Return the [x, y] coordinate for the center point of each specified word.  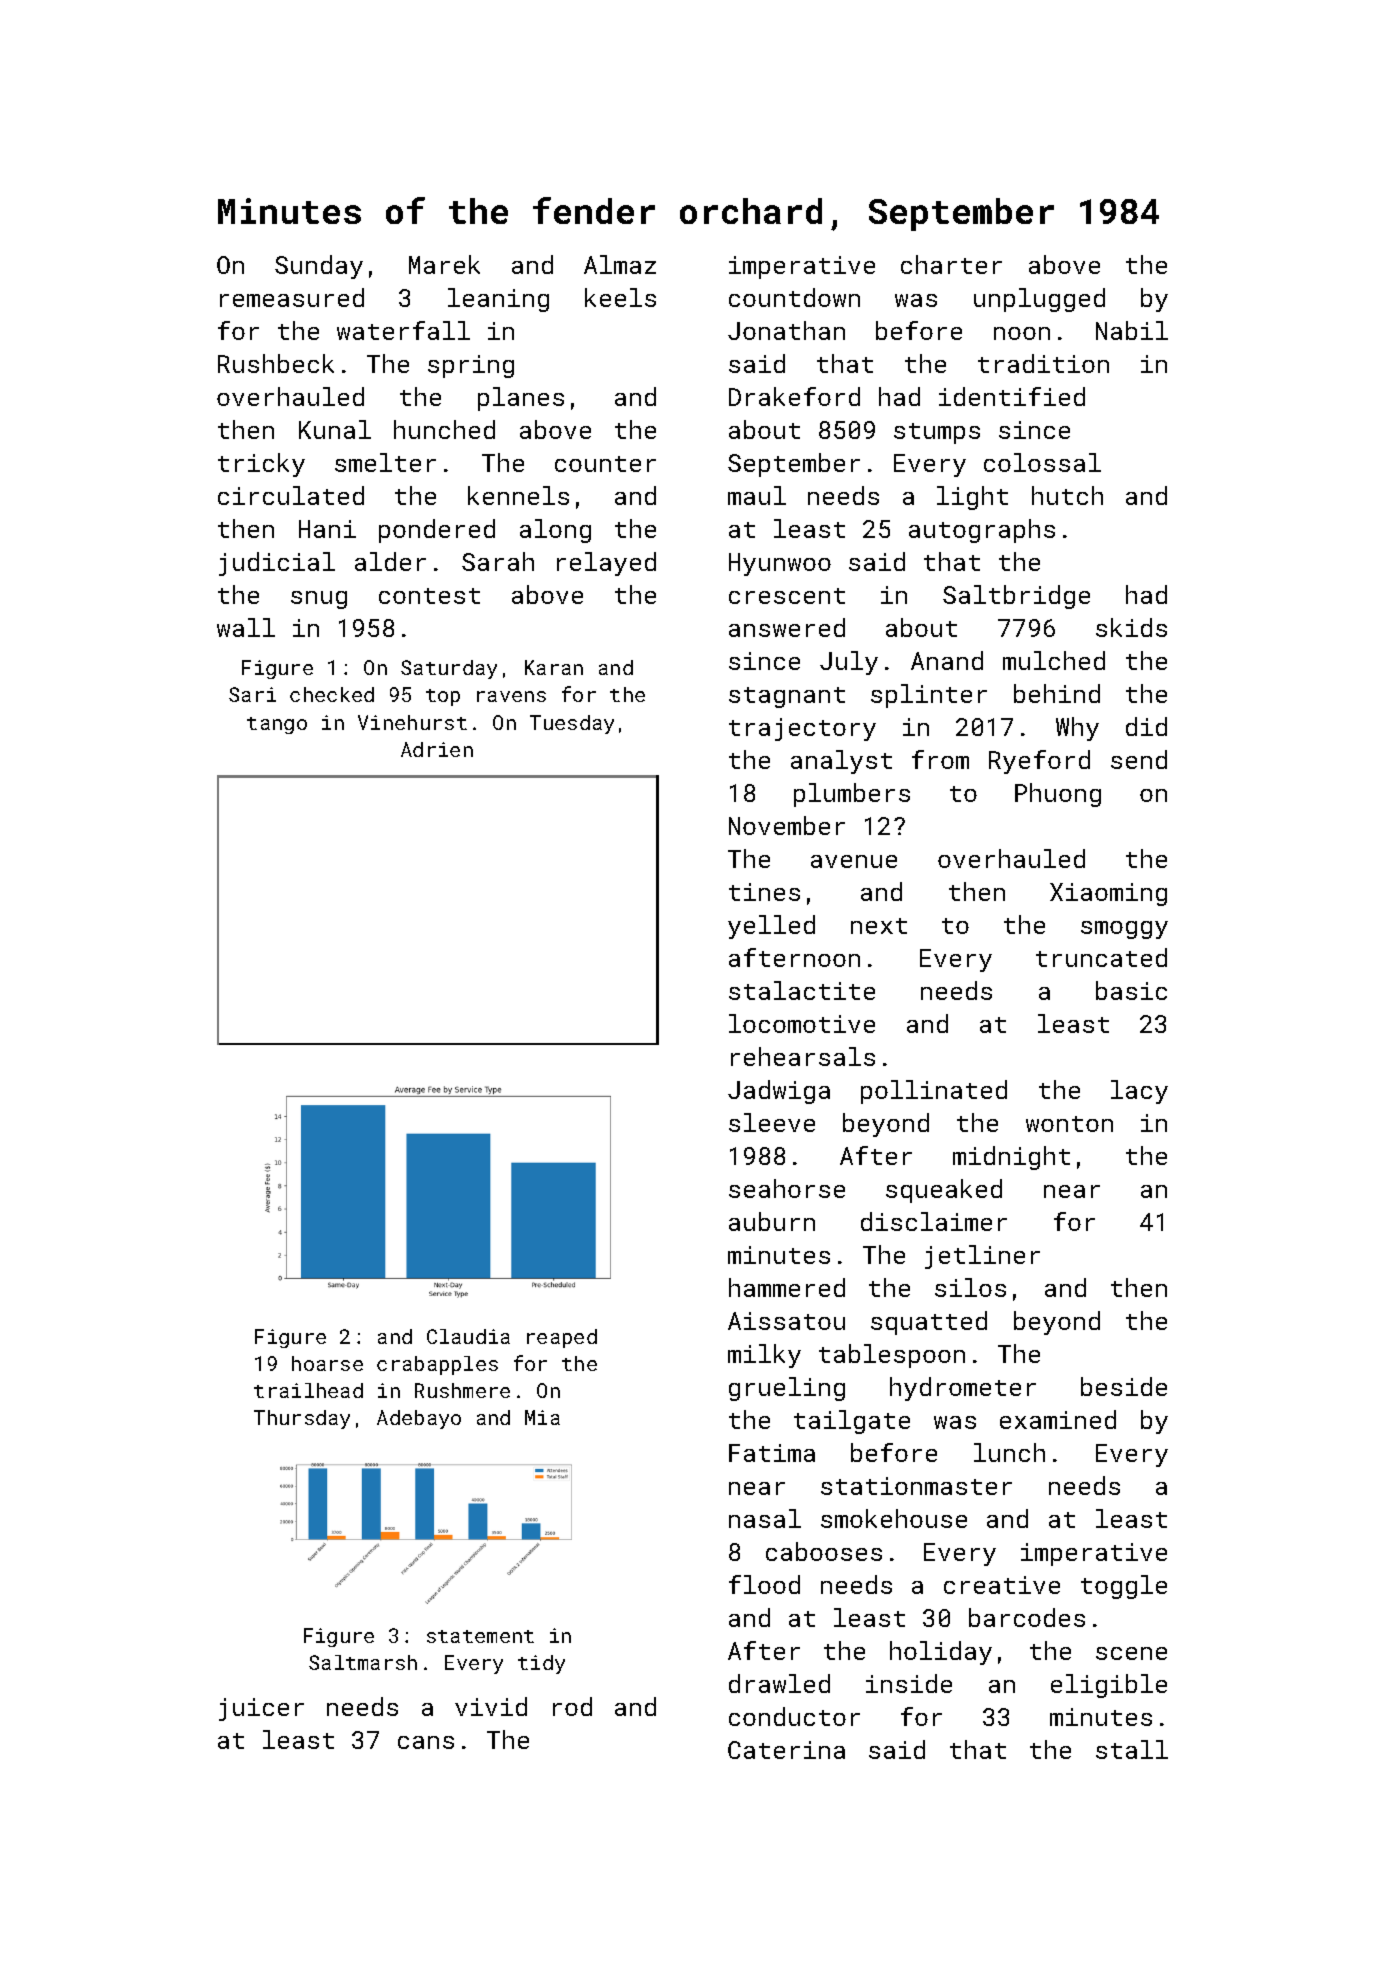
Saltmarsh [363, 1662]
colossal [1042, 462]
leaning [498, 300]
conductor [794, 1716]
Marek [444, 264]
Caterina [786, 1750]
